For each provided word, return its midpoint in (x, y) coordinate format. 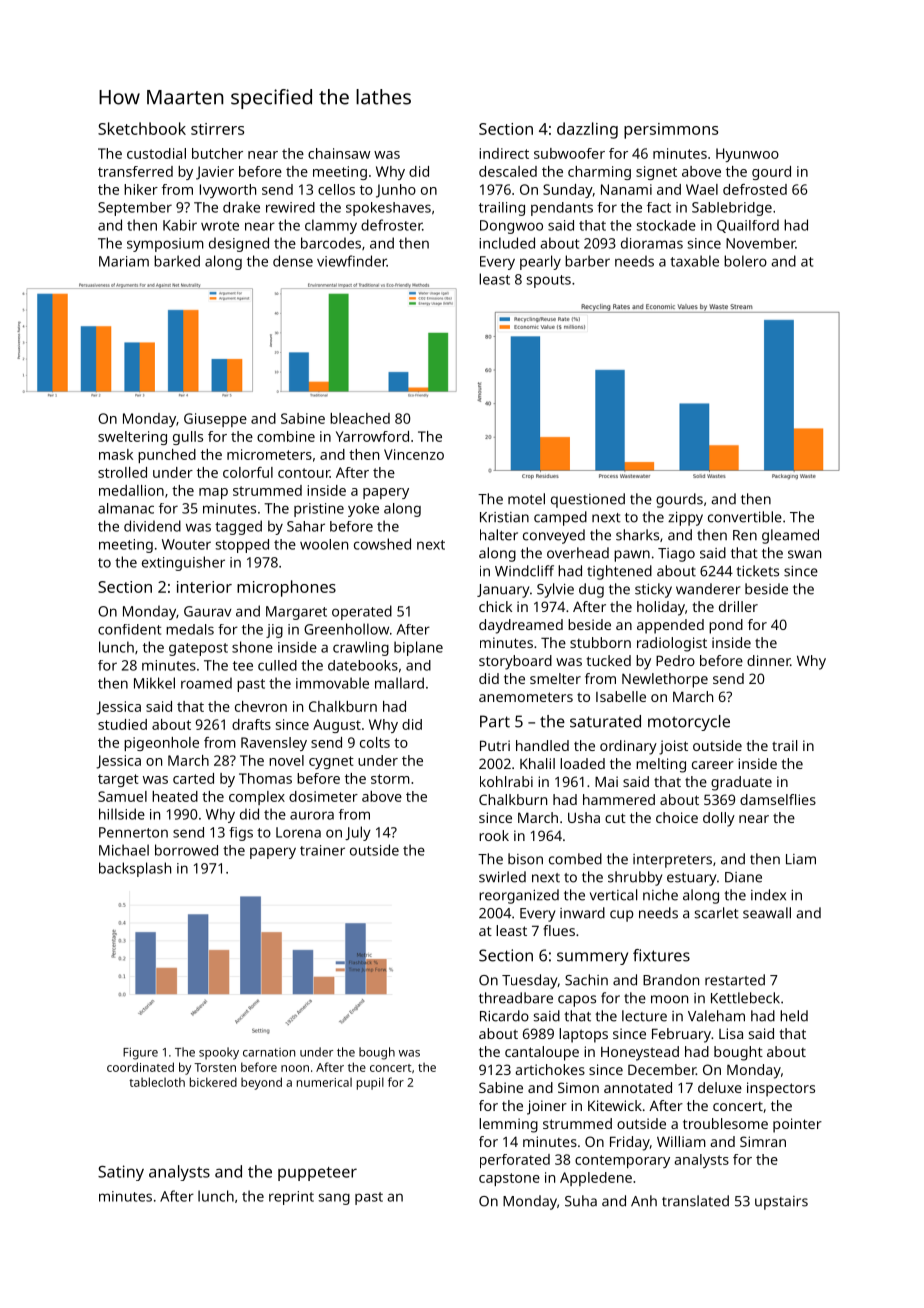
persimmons (671, 131)
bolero (745, 261)
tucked (609, 660)
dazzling (587, 130)
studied (122, 724)
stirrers (217, 129)
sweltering (132, 438)
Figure (140, 1053)
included (507, 243)
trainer (322, 850)
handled (542, 745)
